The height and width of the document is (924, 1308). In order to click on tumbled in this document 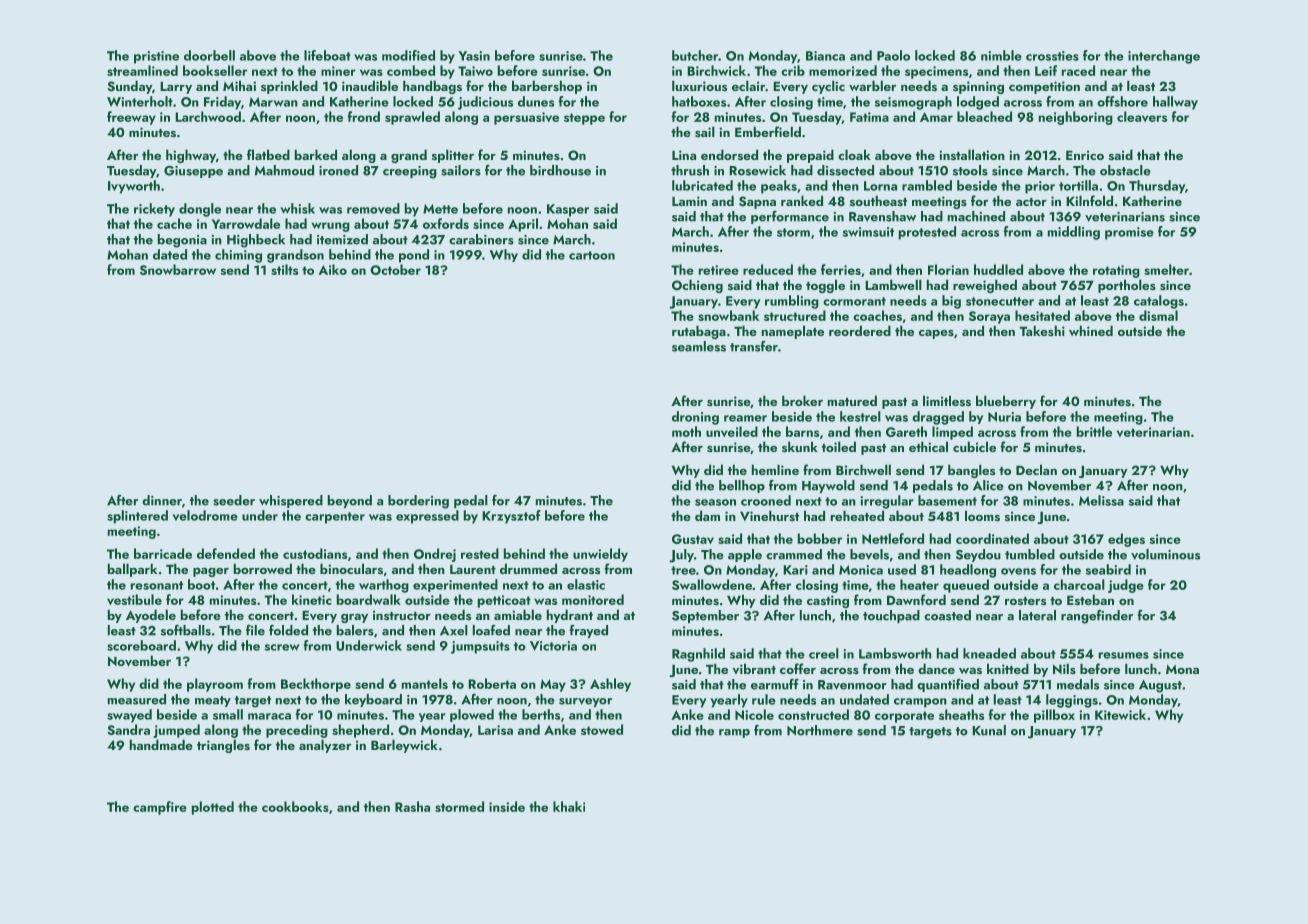, I will do `click(1030, 554)`.
